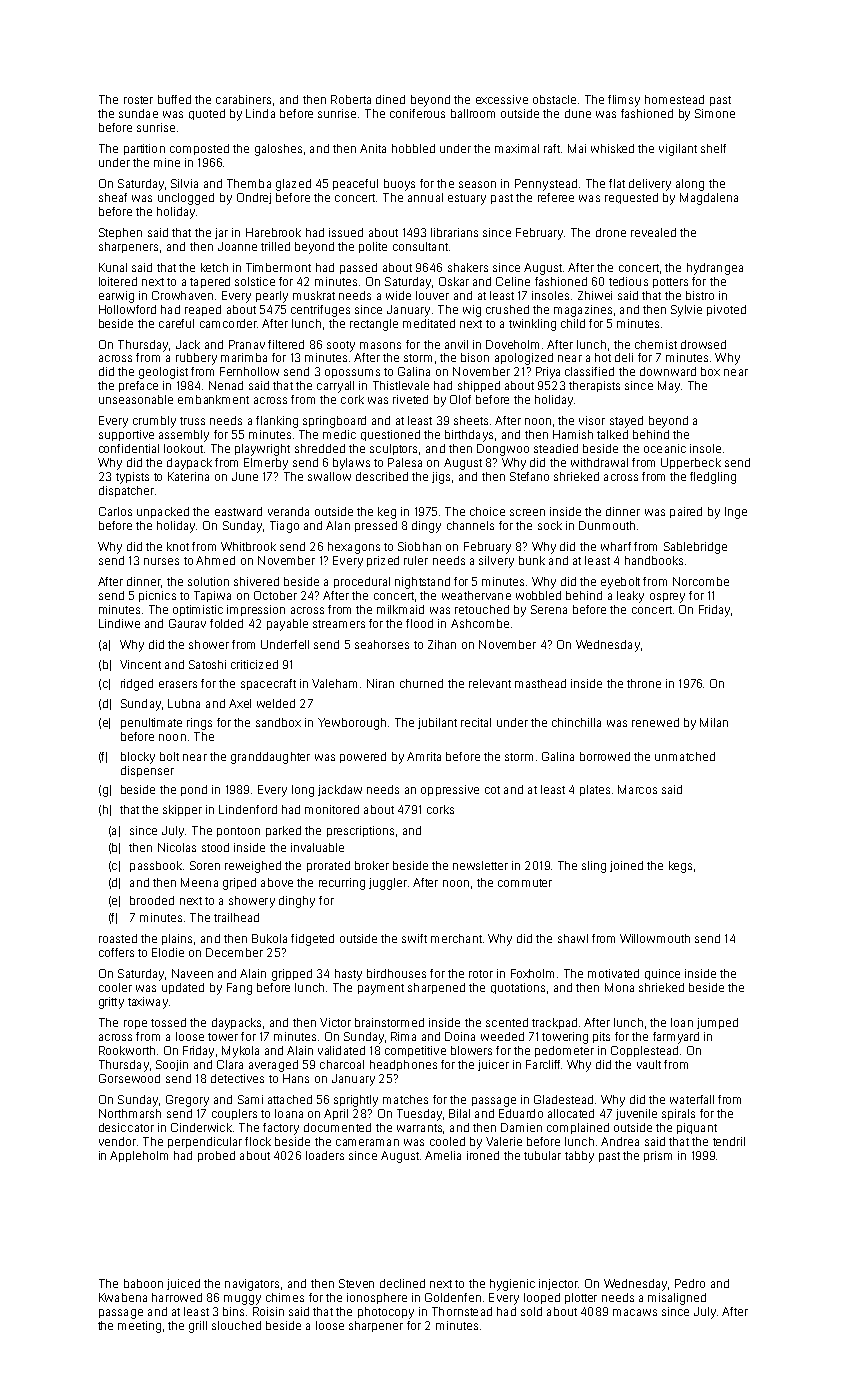  What do you see at coordinates (677, 1299) in the screenshot?
I see `misaligned` at bounding box center [677, 1299].
